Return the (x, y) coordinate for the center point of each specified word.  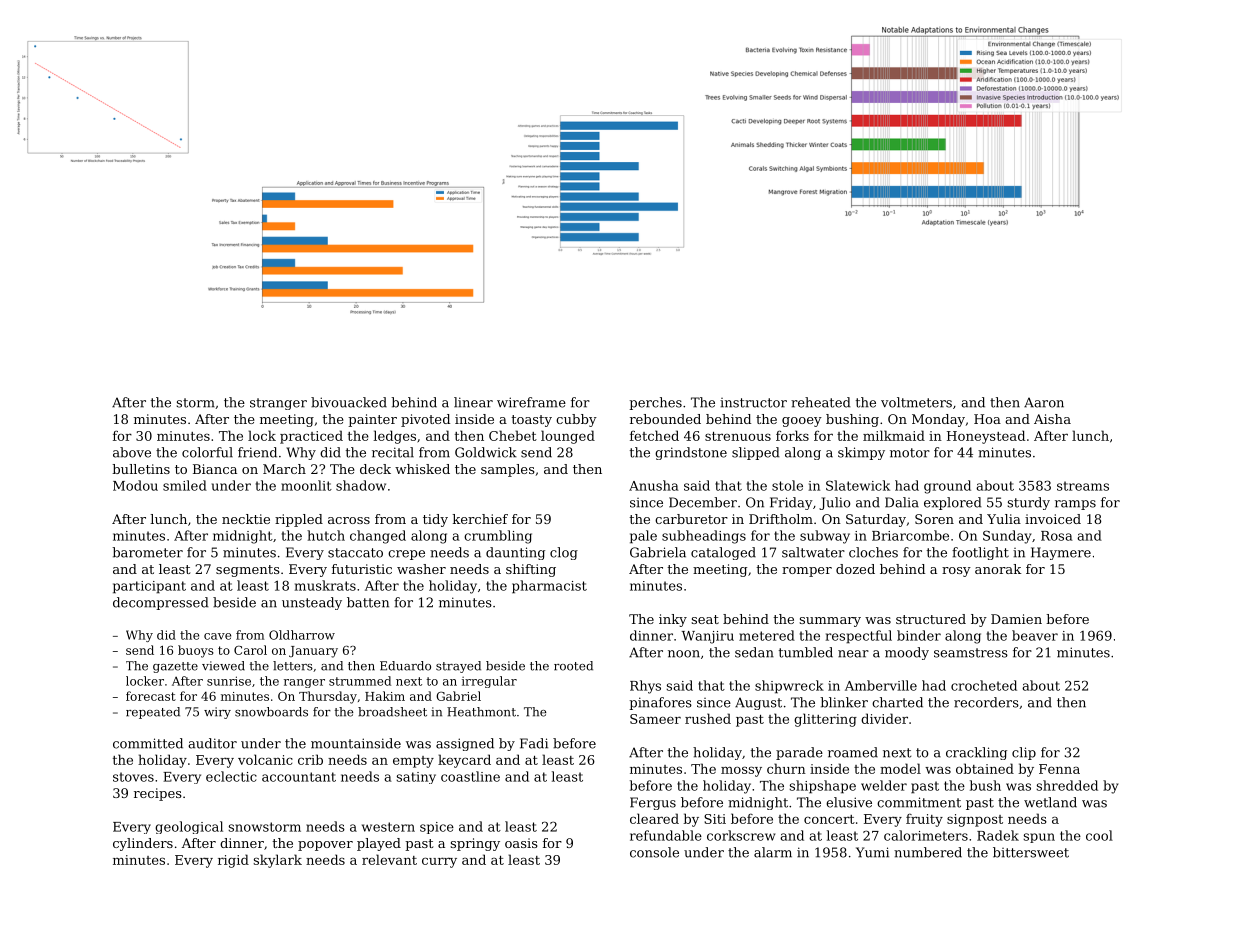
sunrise (229, 681)
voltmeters (916, 402)
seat (705, 619)
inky (673, 620)
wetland (1050, 802)
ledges (394, 437)
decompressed (161, 603)
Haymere (1061, 553)
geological (189, 827)
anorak (998, 569)
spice (437, 828)
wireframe (531, 402)
